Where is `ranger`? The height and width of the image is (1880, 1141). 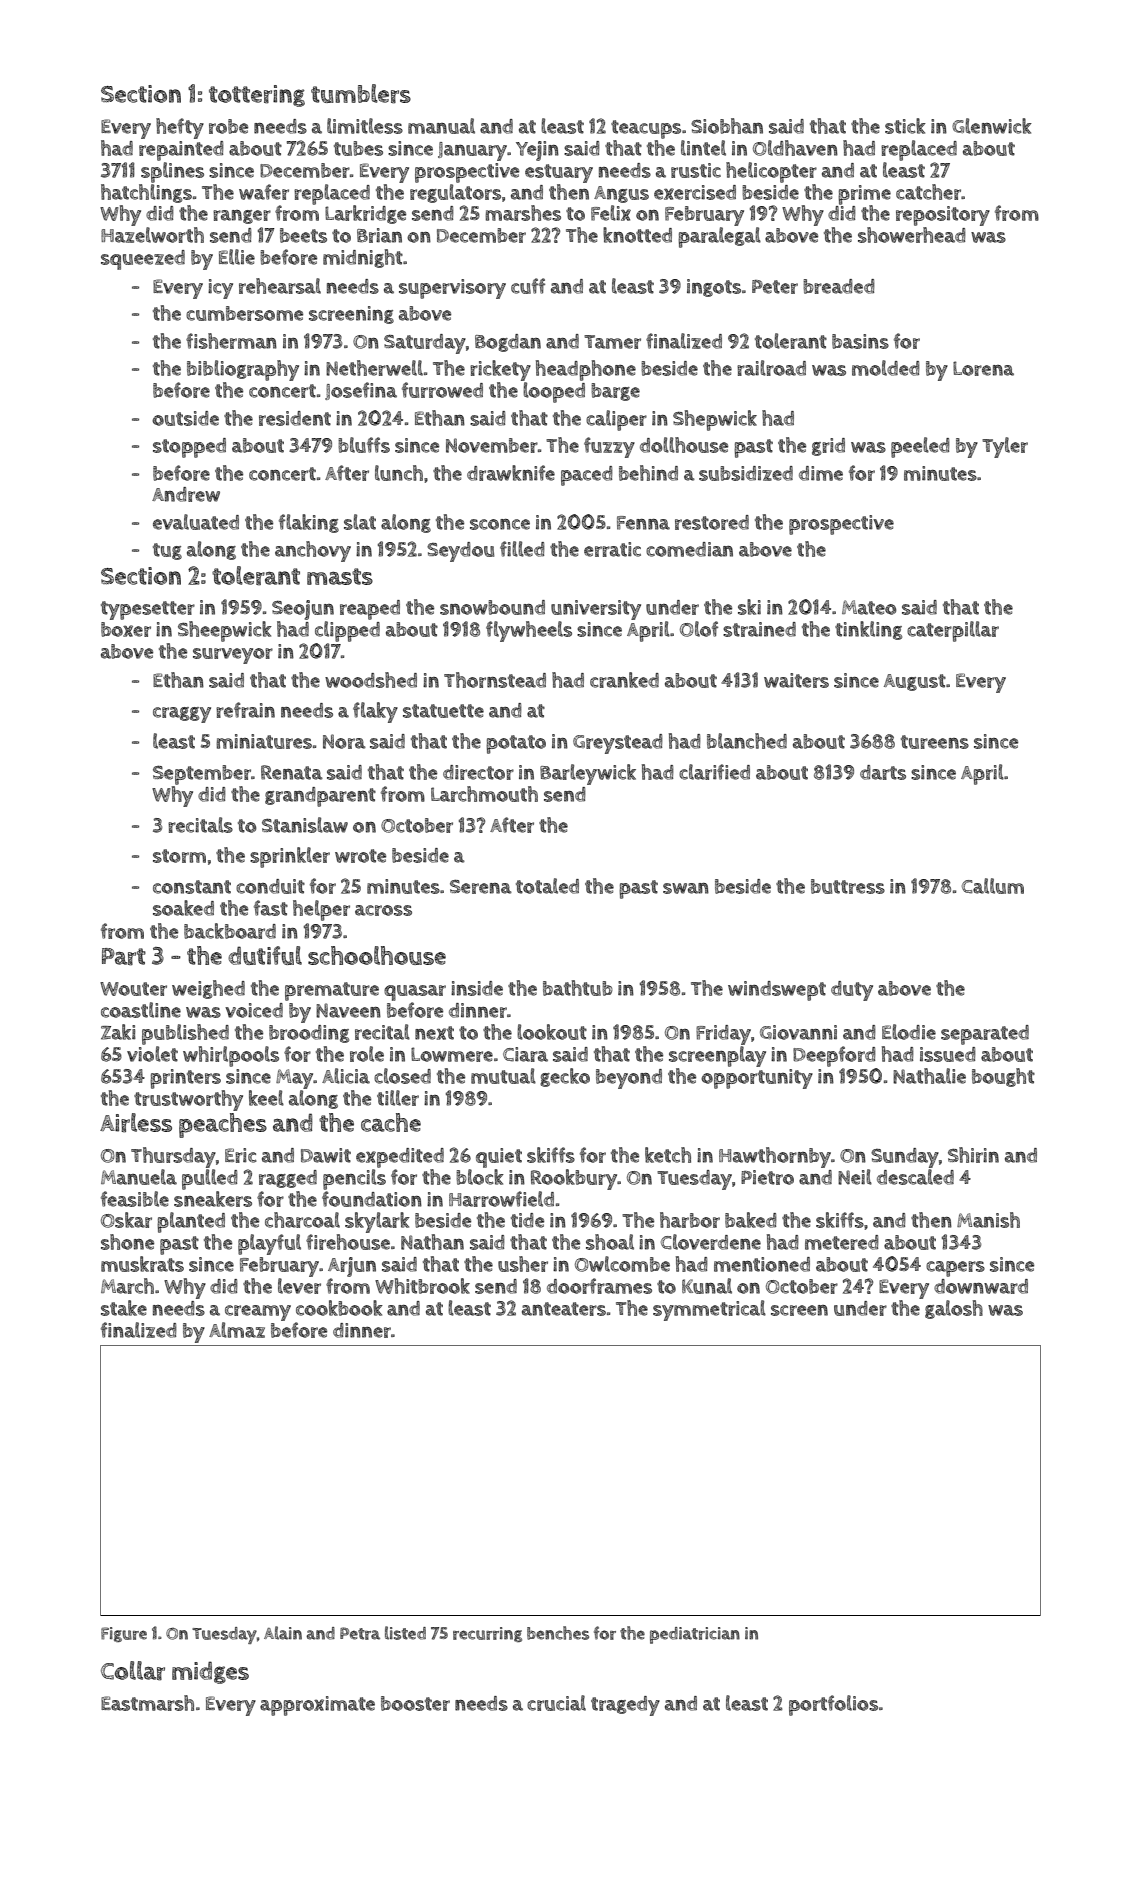
ranger is located at coordinates (242, 217).
